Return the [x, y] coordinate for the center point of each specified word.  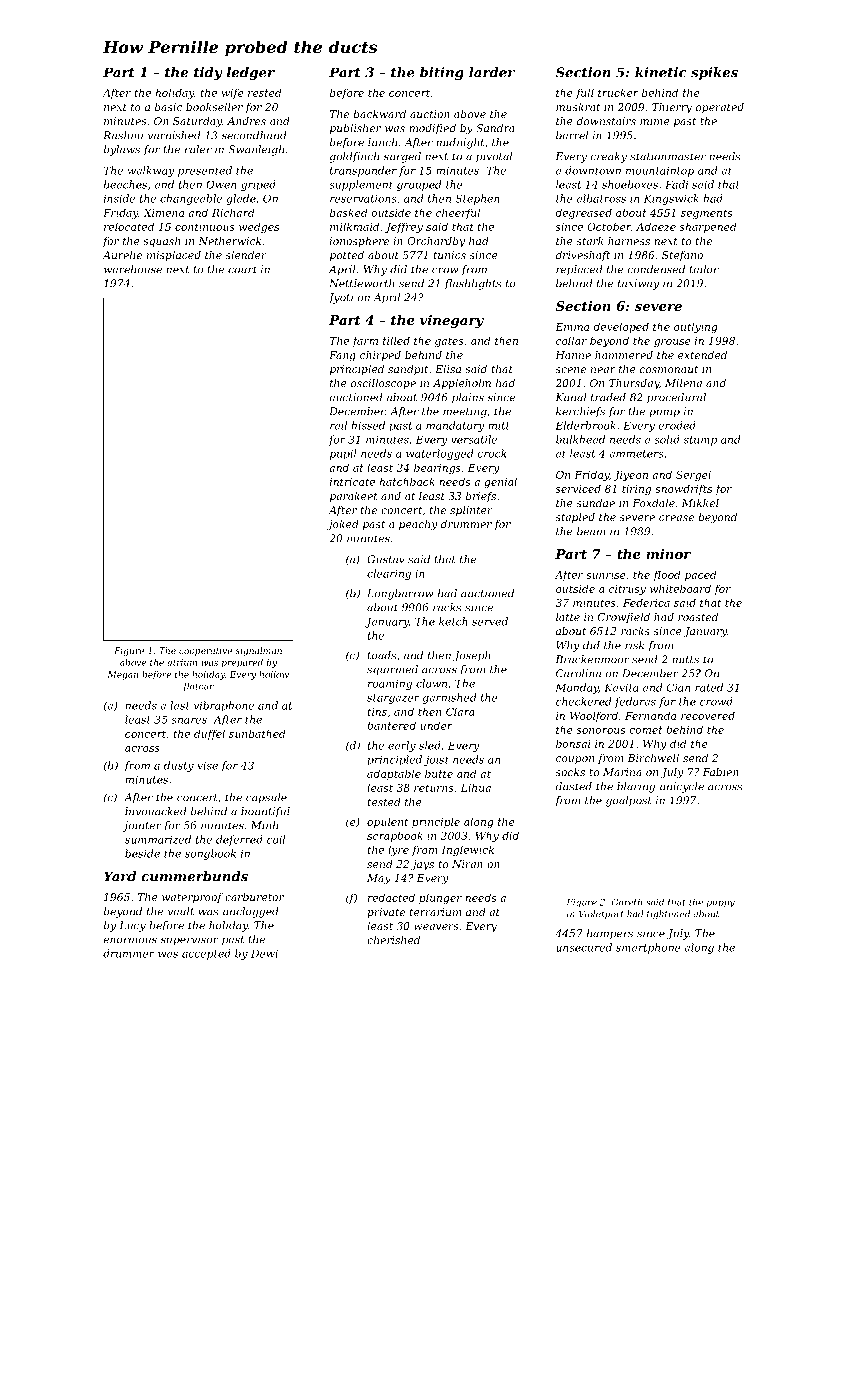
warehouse [133, 269]
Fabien [721, 772]
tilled [396, 340]
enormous [130, 940]
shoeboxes [630, 184]
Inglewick [468, 850]
